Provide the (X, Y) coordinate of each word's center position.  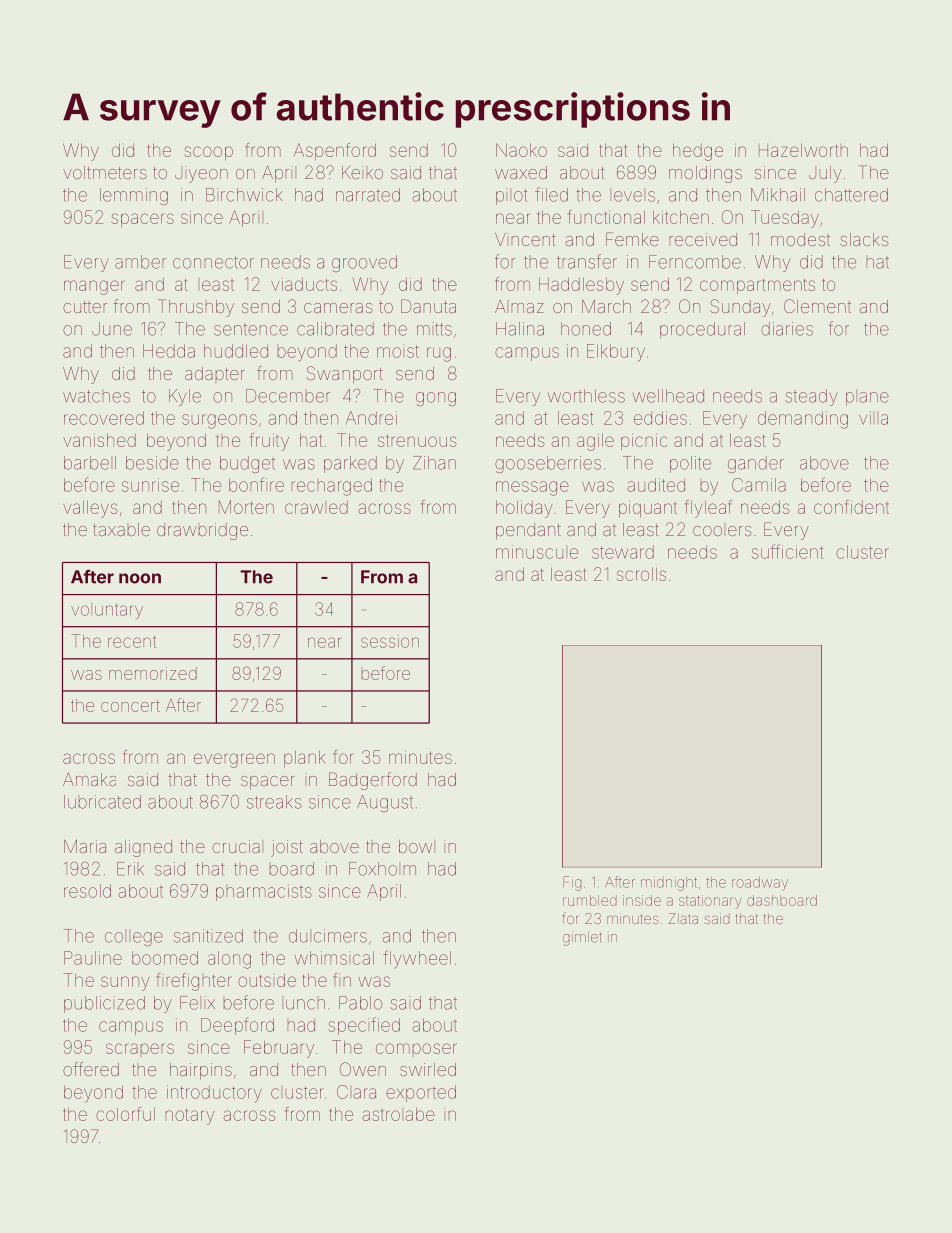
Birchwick (244, 195)
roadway (760, 884)
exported (421, 1093)
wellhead (668, 396)
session (390, 641)
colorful (125, 1114)
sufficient (787, 551)
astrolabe (399, 1114)
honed (586, 329)
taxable (121, 529)
